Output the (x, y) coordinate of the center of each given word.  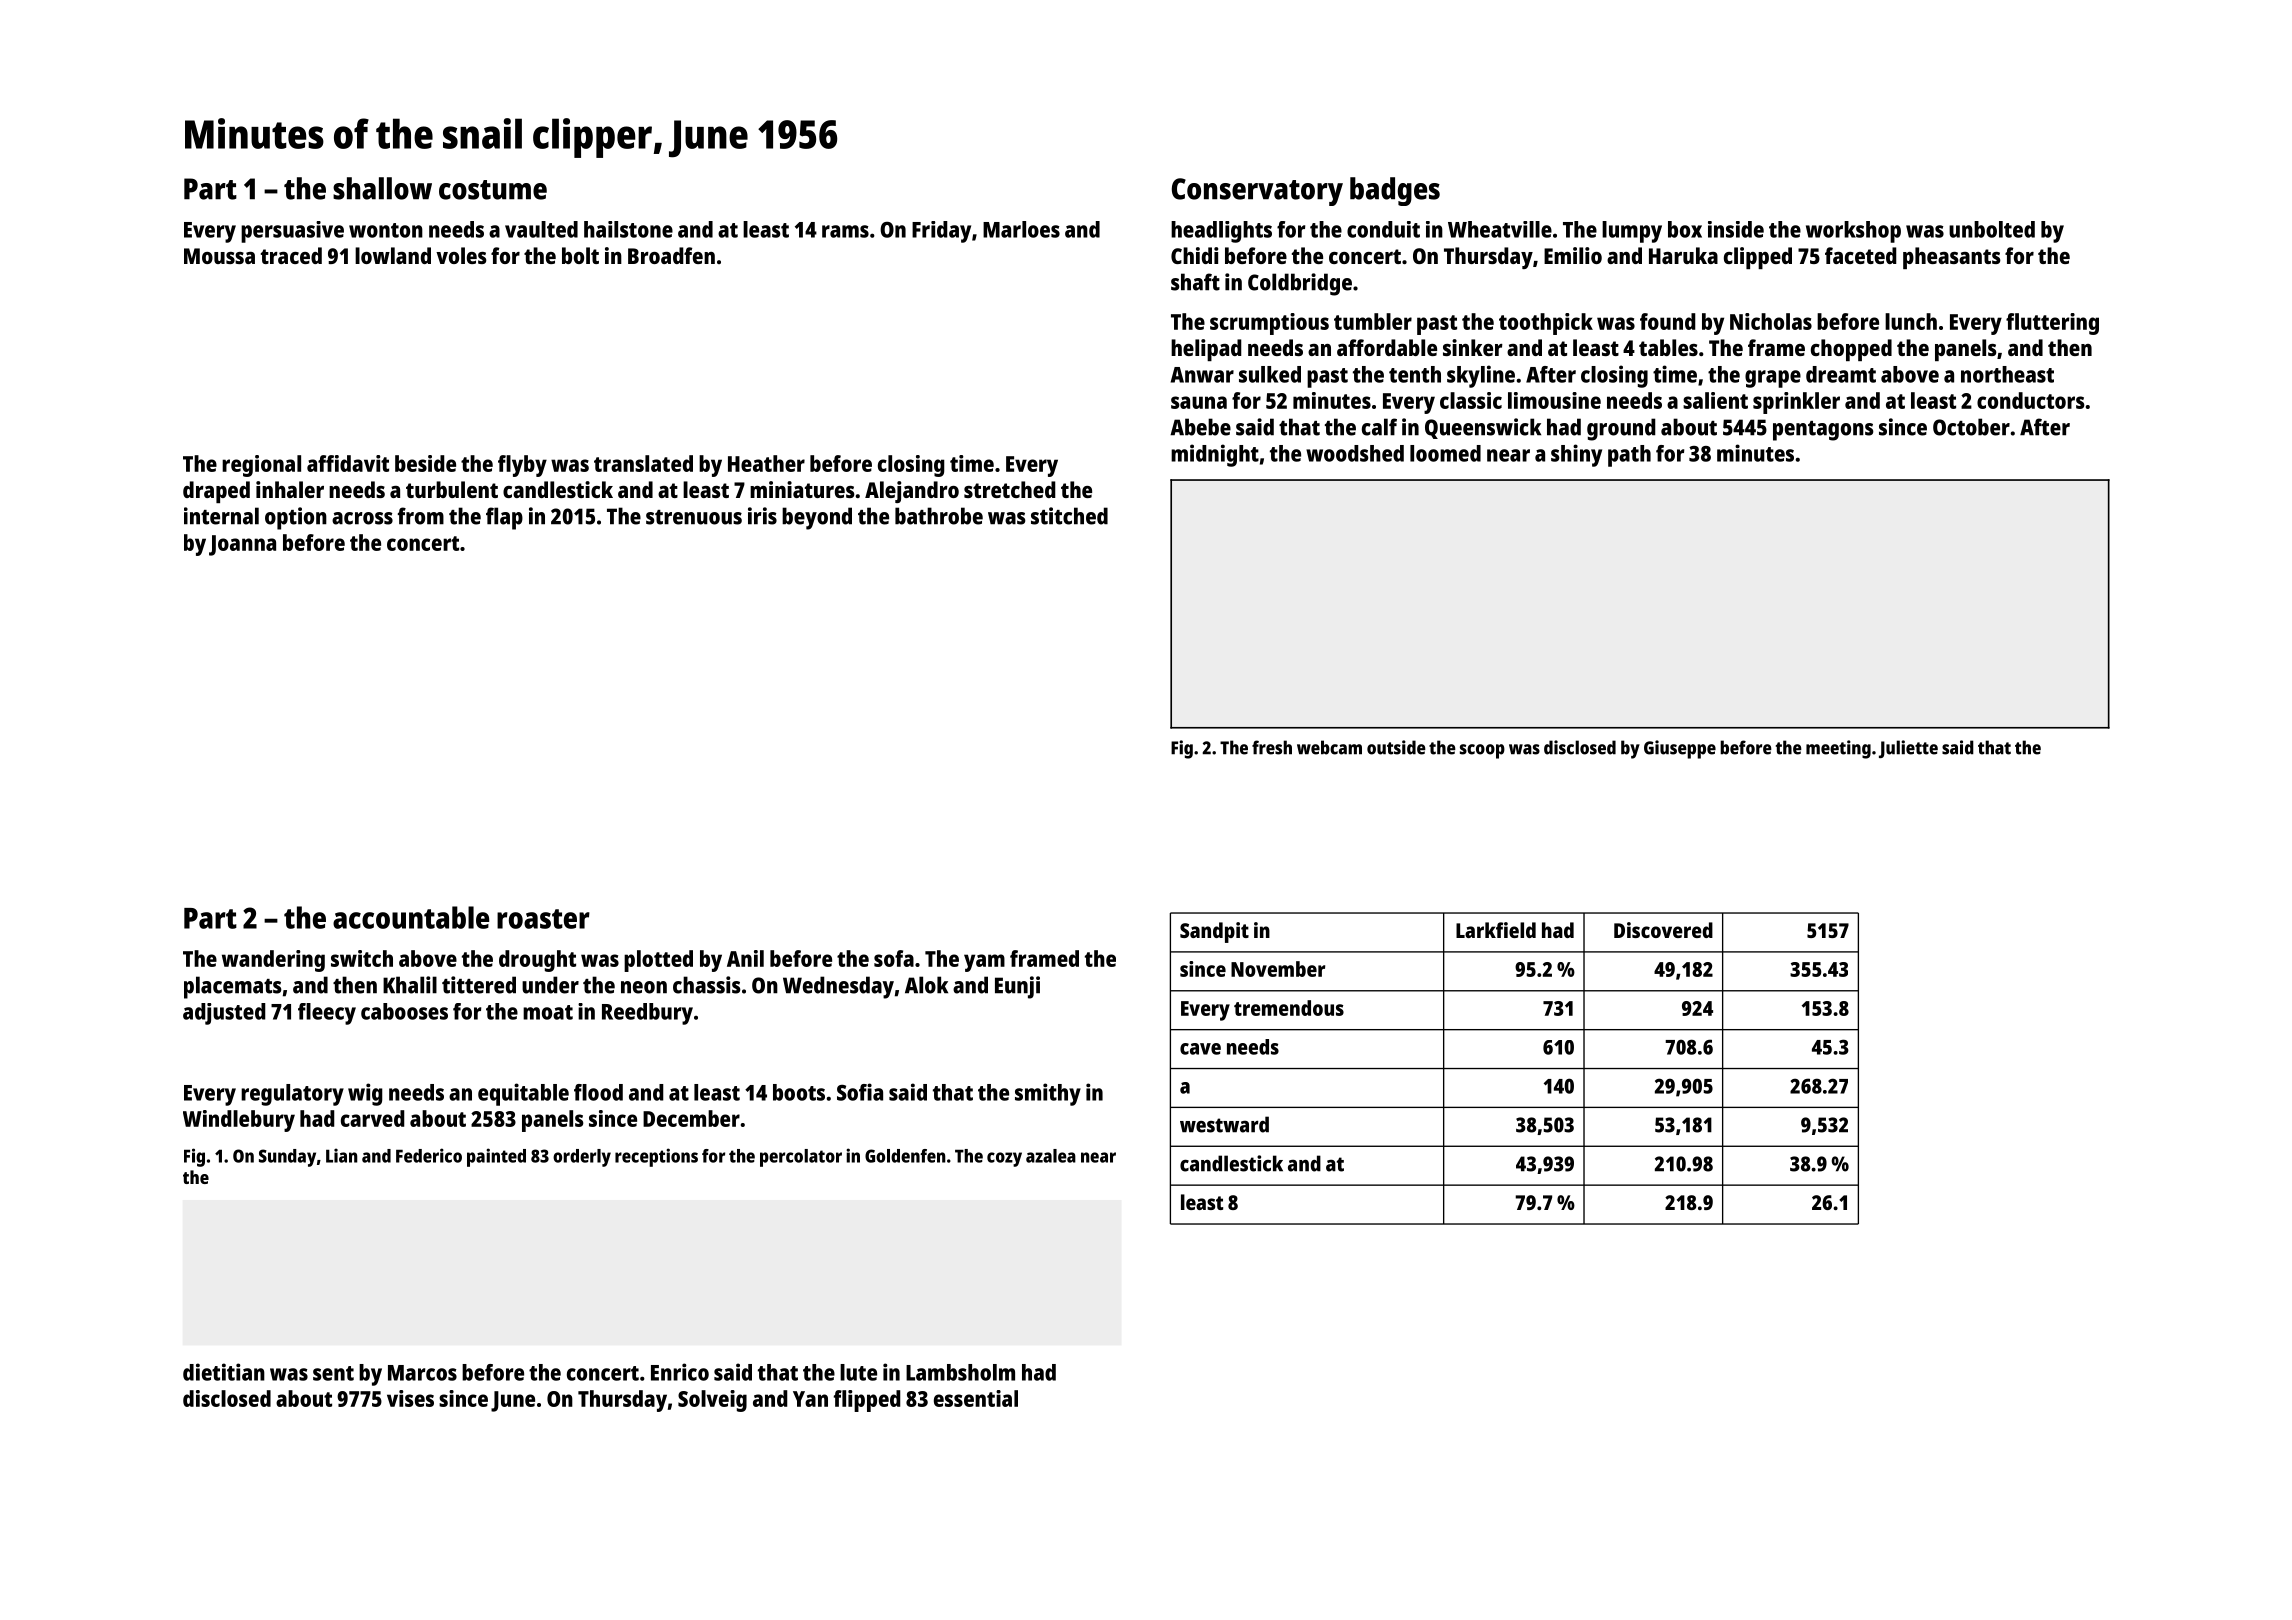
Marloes (1021, 229)
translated (643, 463)
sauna (1199, 402)
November (1278, 969)
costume (493, 190)
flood (598, 1092)
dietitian (224, 1372)
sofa (894, 958)
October (1971, 427)
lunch (1911, 321)
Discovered (1663, 930)
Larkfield (1496, 930)
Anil (745, 958)
